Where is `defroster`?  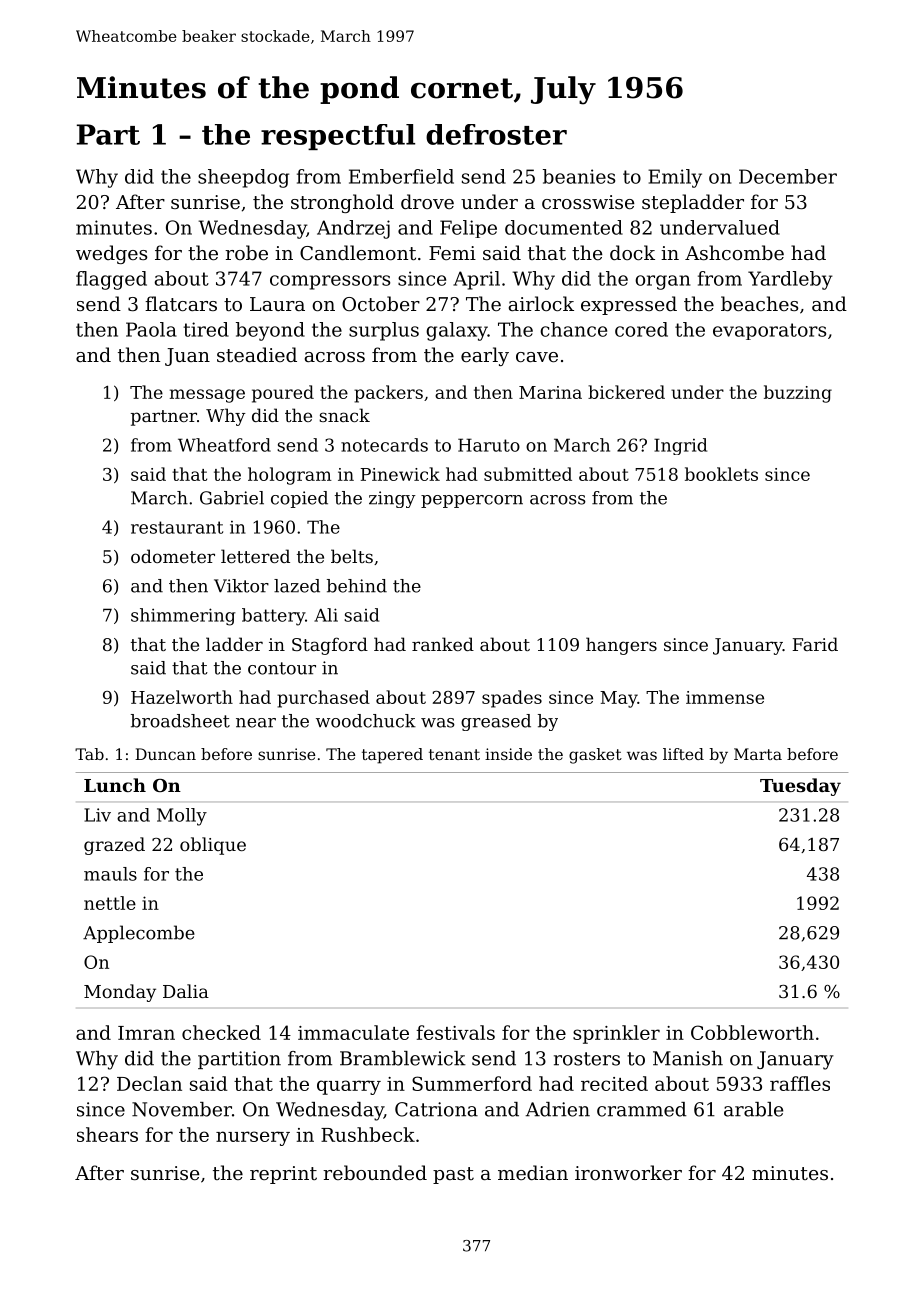
defroster is located at coordinates (496, 134).
